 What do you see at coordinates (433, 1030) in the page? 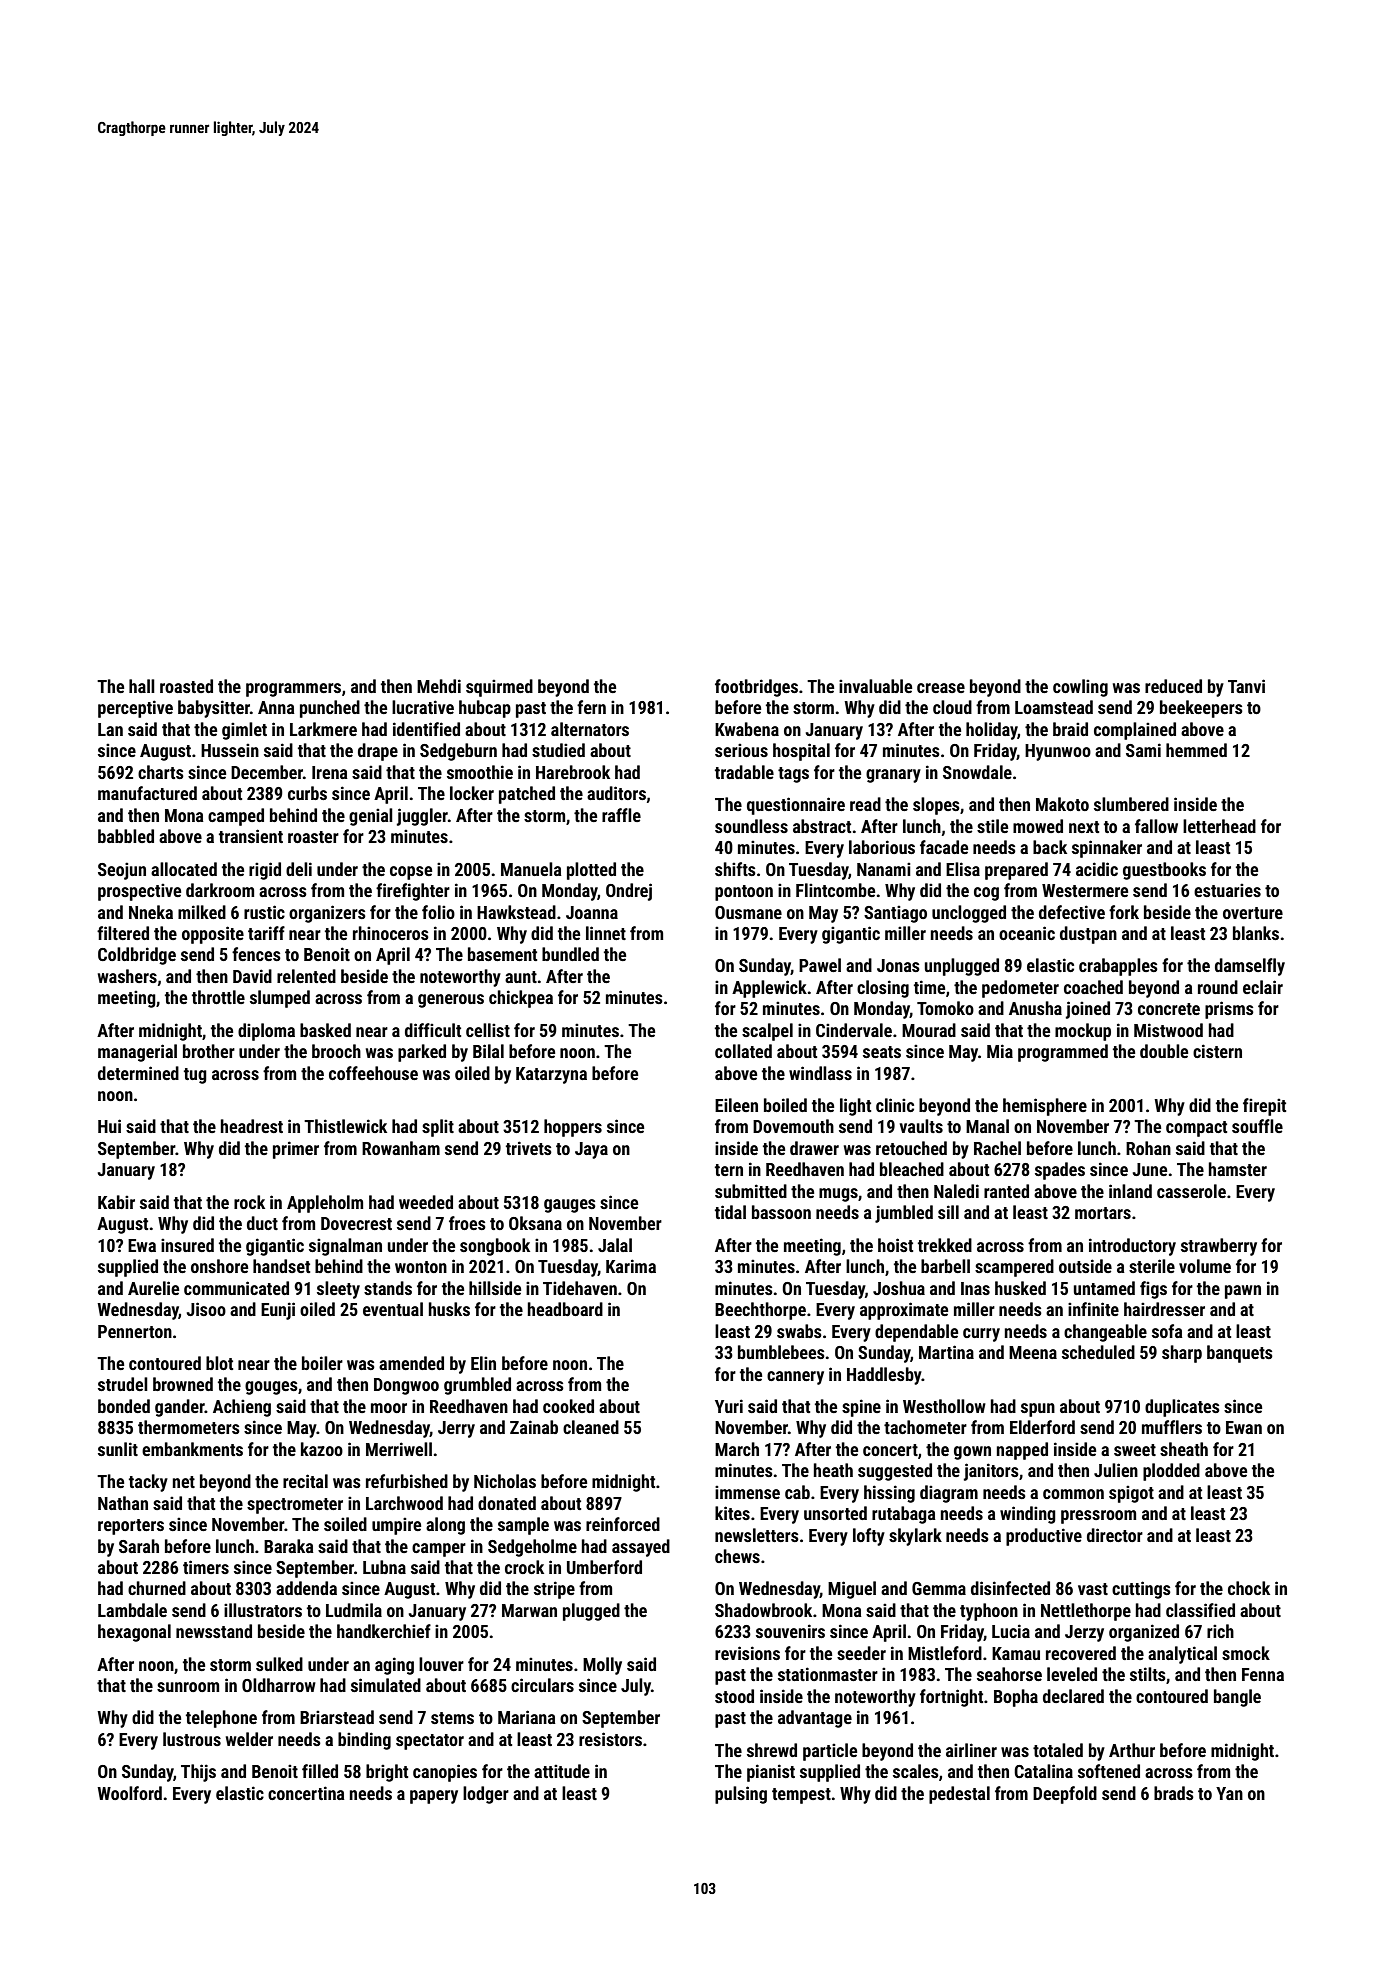
I see `difficult` at bounding box center [433, 1030].
